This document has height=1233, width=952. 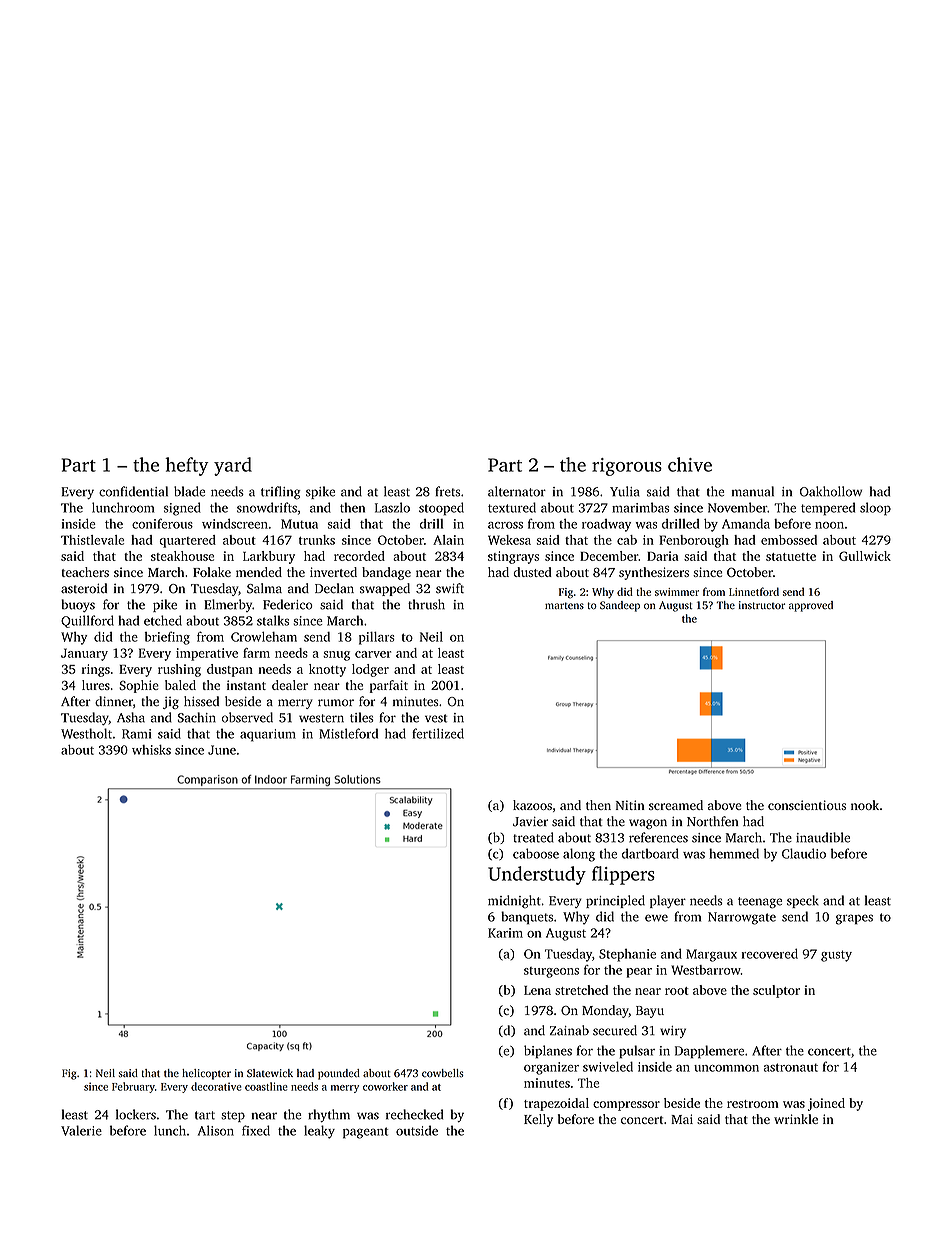 What do you see at coordinates (627, 467) in the document?
I see `rigorous` at bounding box center [627, 467].
